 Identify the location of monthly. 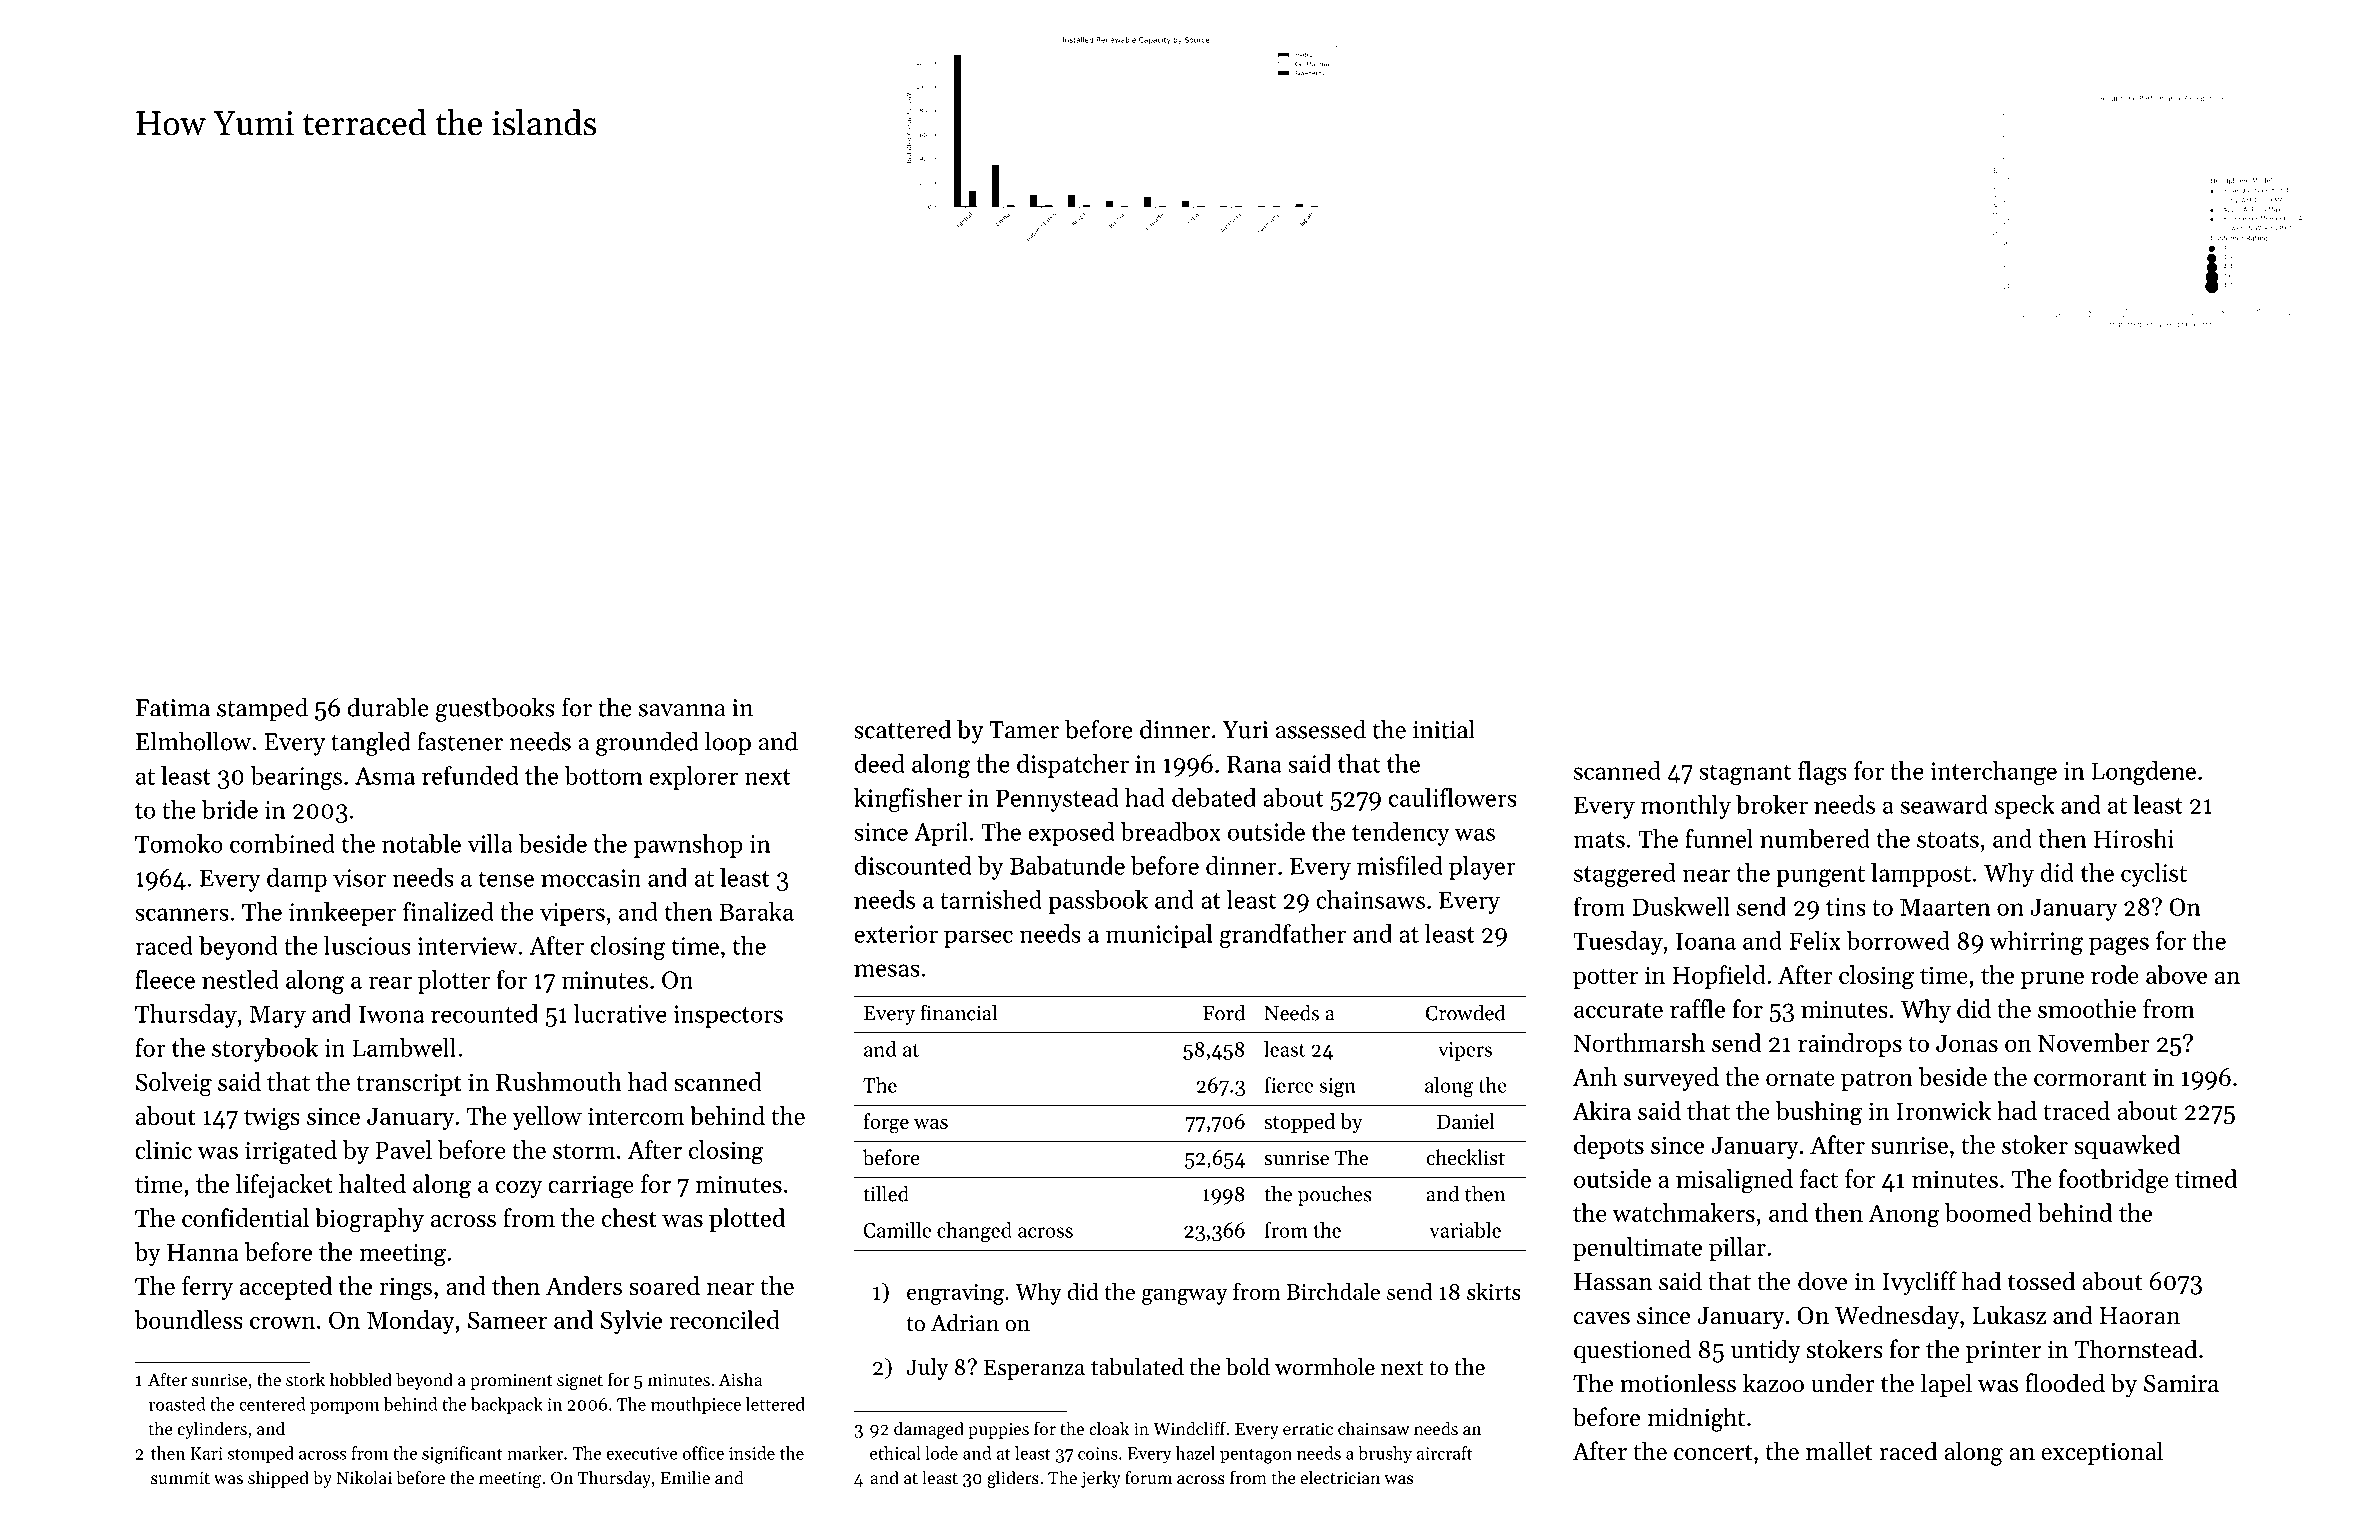
(1686, 807).
